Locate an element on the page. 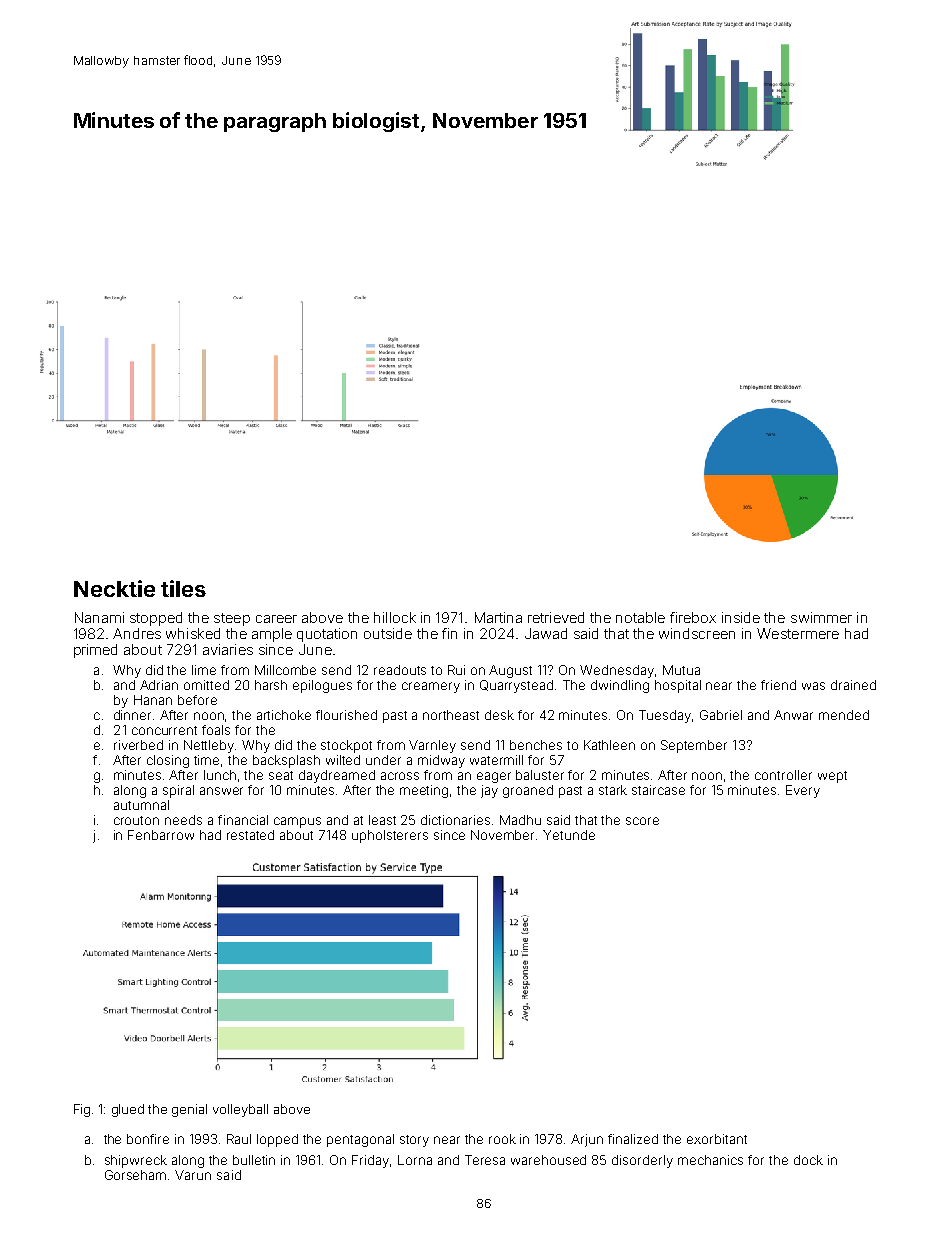 This document has height=1233, width=952. hillock is located at coordinates (395, 617).
